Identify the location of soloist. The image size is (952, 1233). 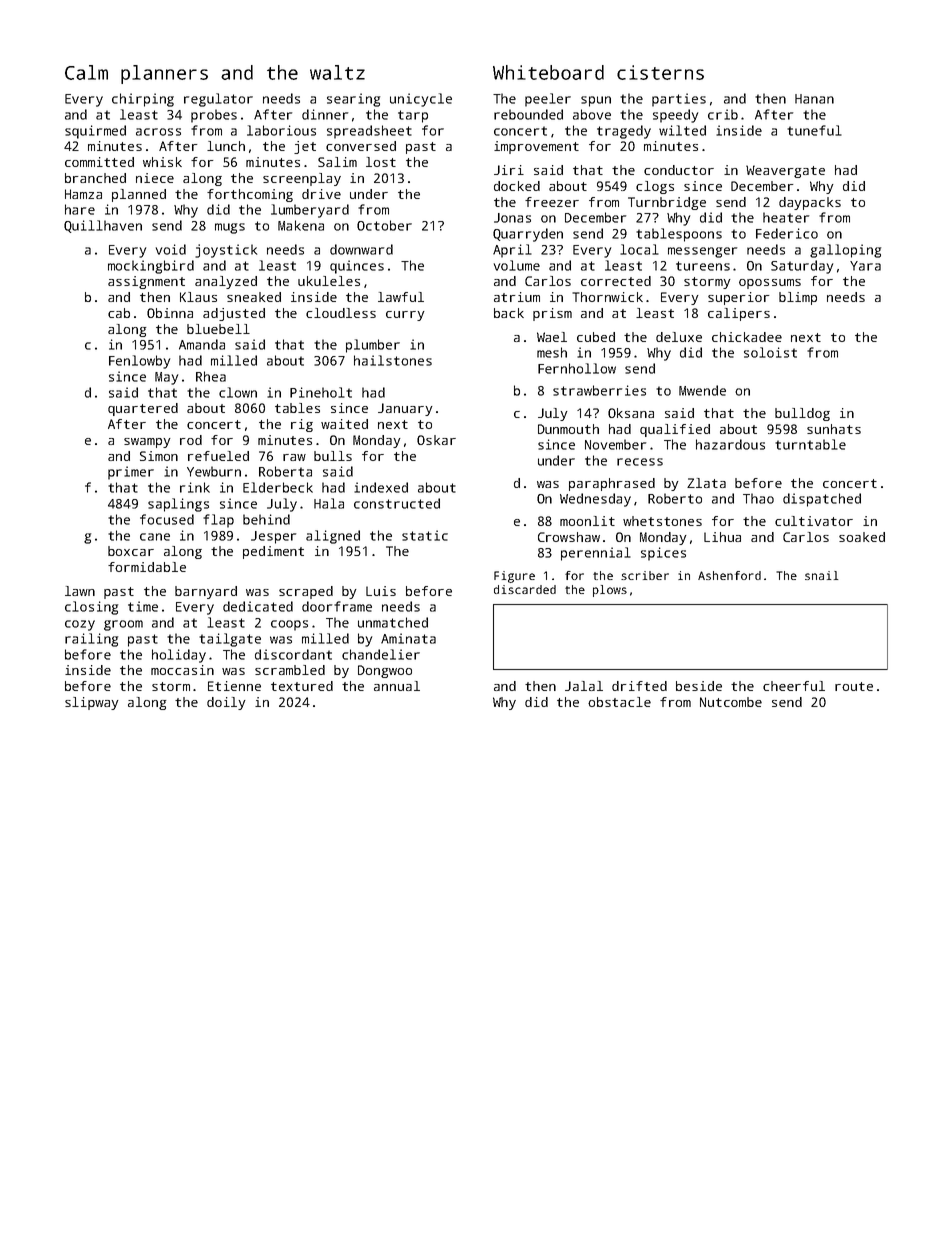
(770, 352).
